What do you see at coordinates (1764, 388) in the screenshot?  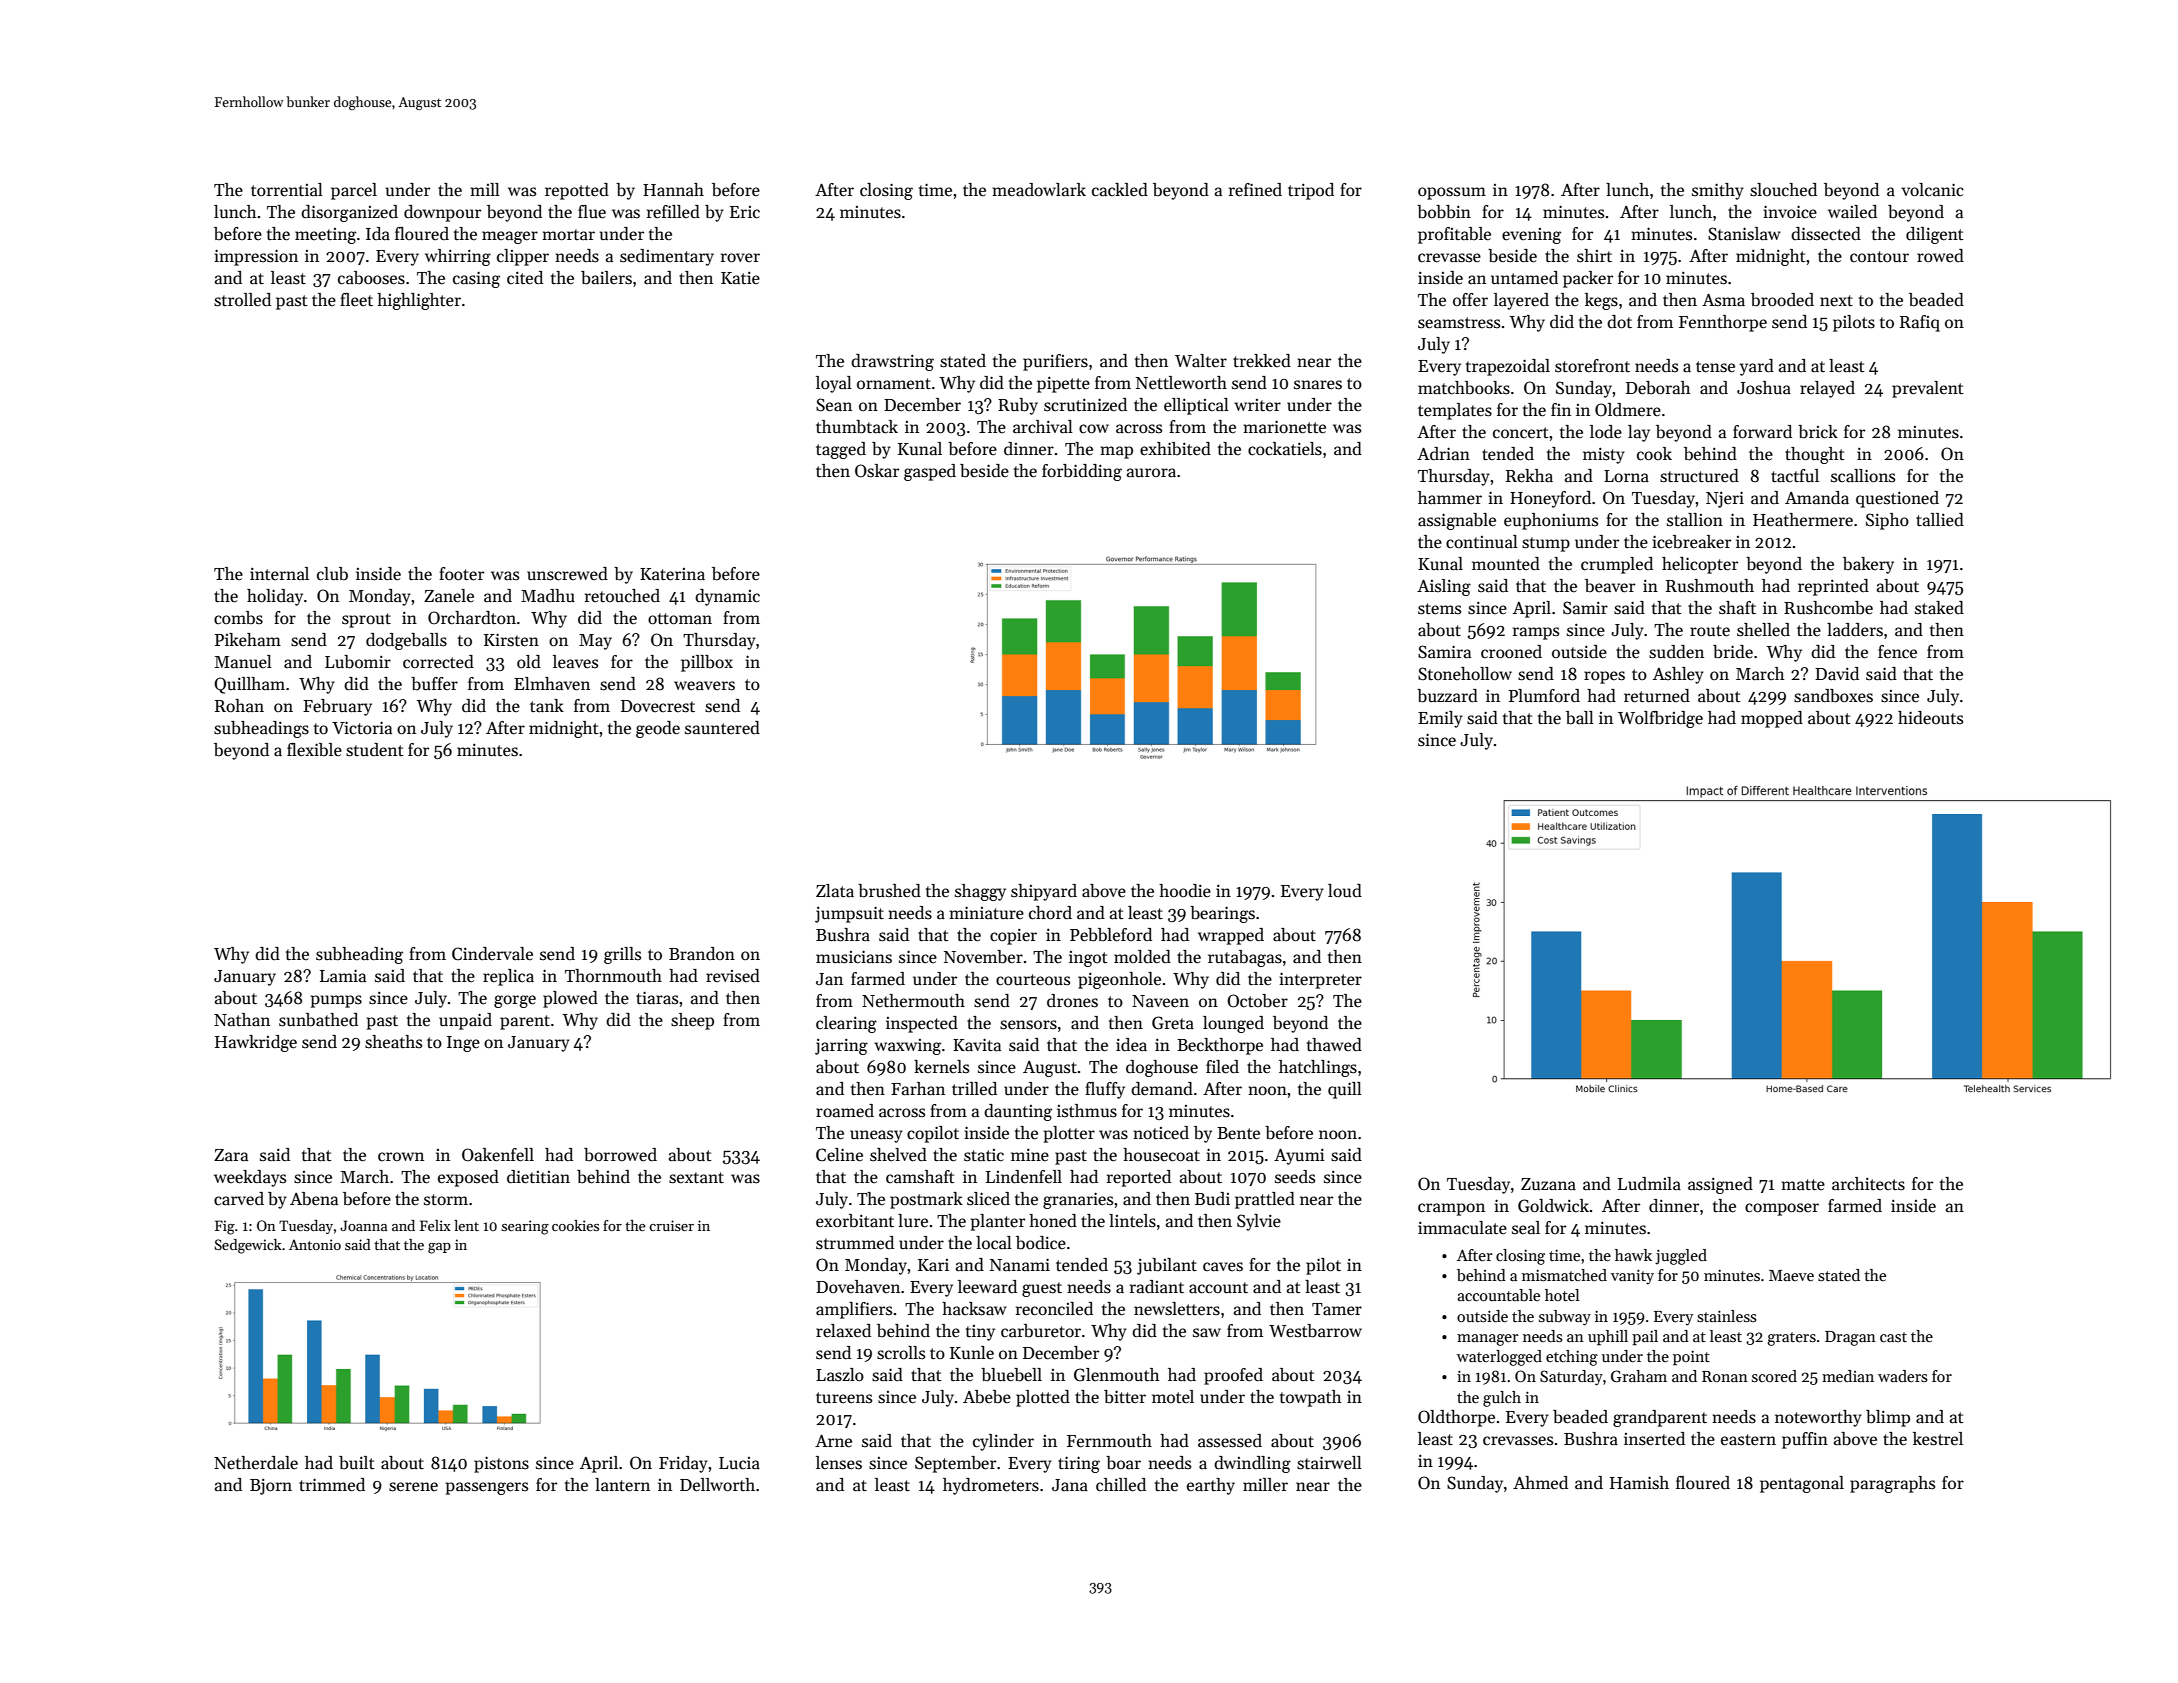 I see `Joshua` at bounding box center [1764, 388].
